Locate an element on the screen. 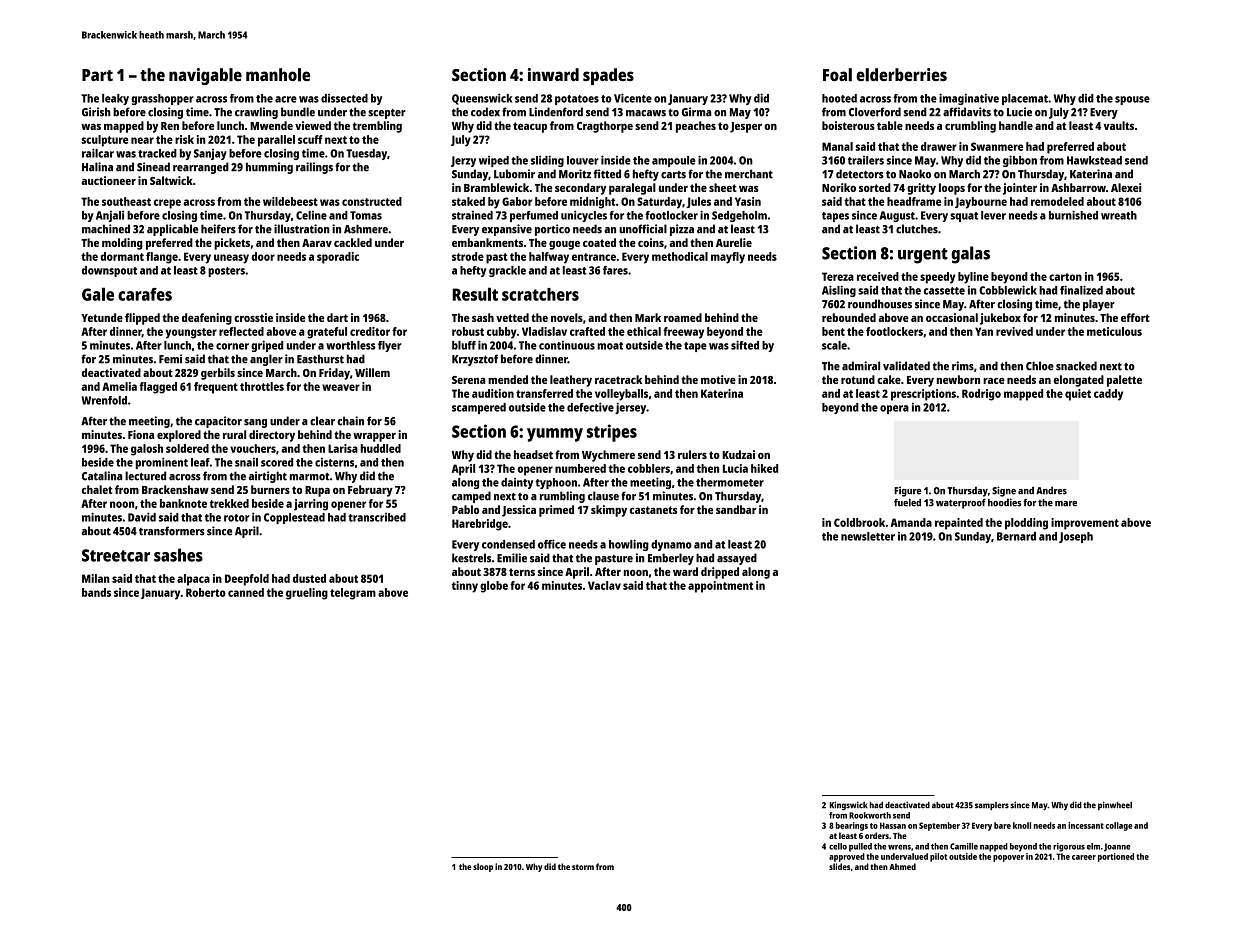 This screenshot has width=1233, height=952. novels is located at coordinates (567, 317).
